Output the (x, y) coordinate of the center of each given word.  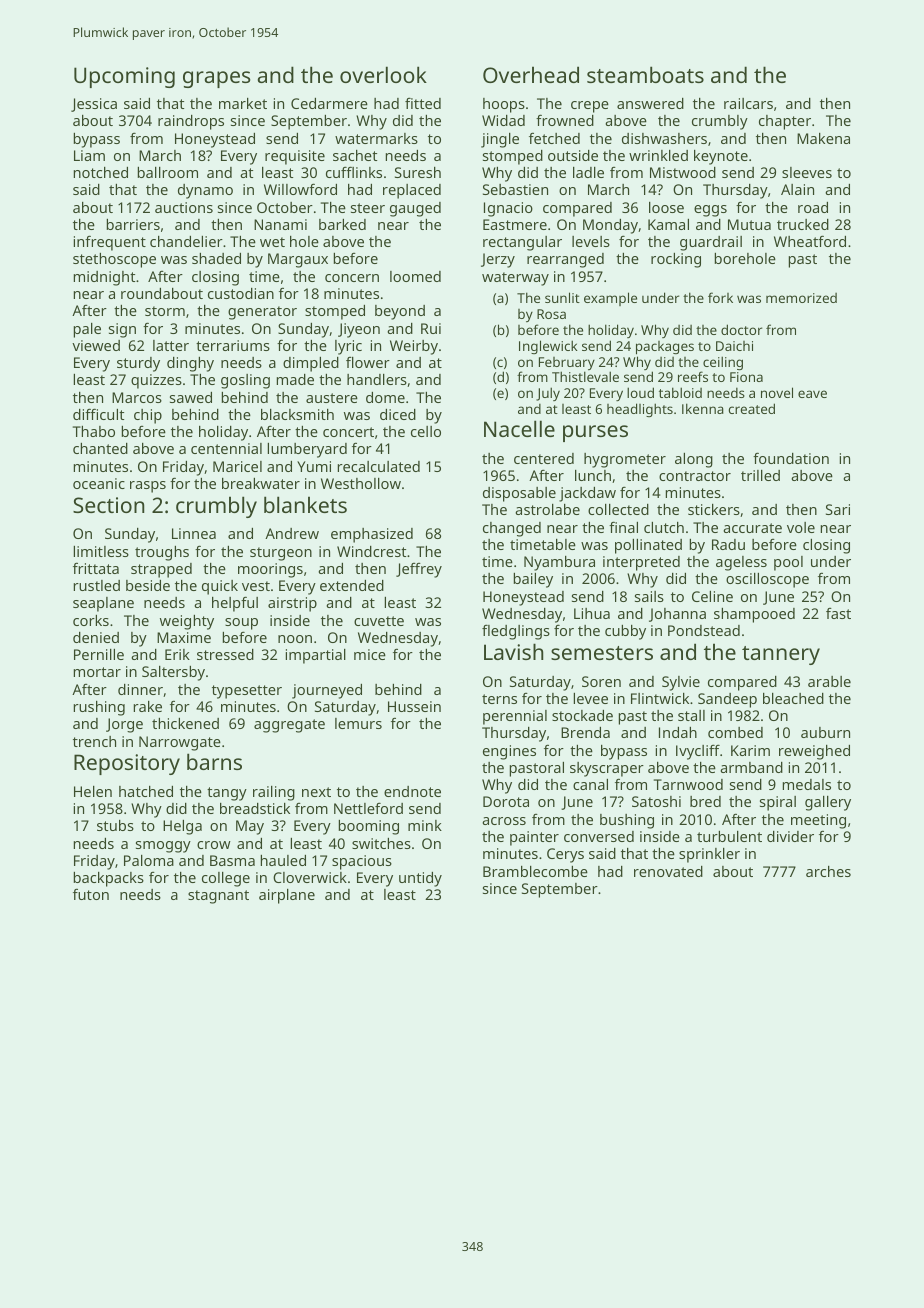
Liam (89, 155)
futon (91, 894)
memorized (801, 298)
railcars (748, 103)
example (610, 299)
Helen (93, 791)
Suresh (418, 172)
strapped (161, 570)
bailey (533, 580)
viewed (96, 345)
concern (352, 278)
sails (649, 596)
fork (720, 297)
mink (425, 825)
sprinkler (709, 855)
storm (165, 311)
